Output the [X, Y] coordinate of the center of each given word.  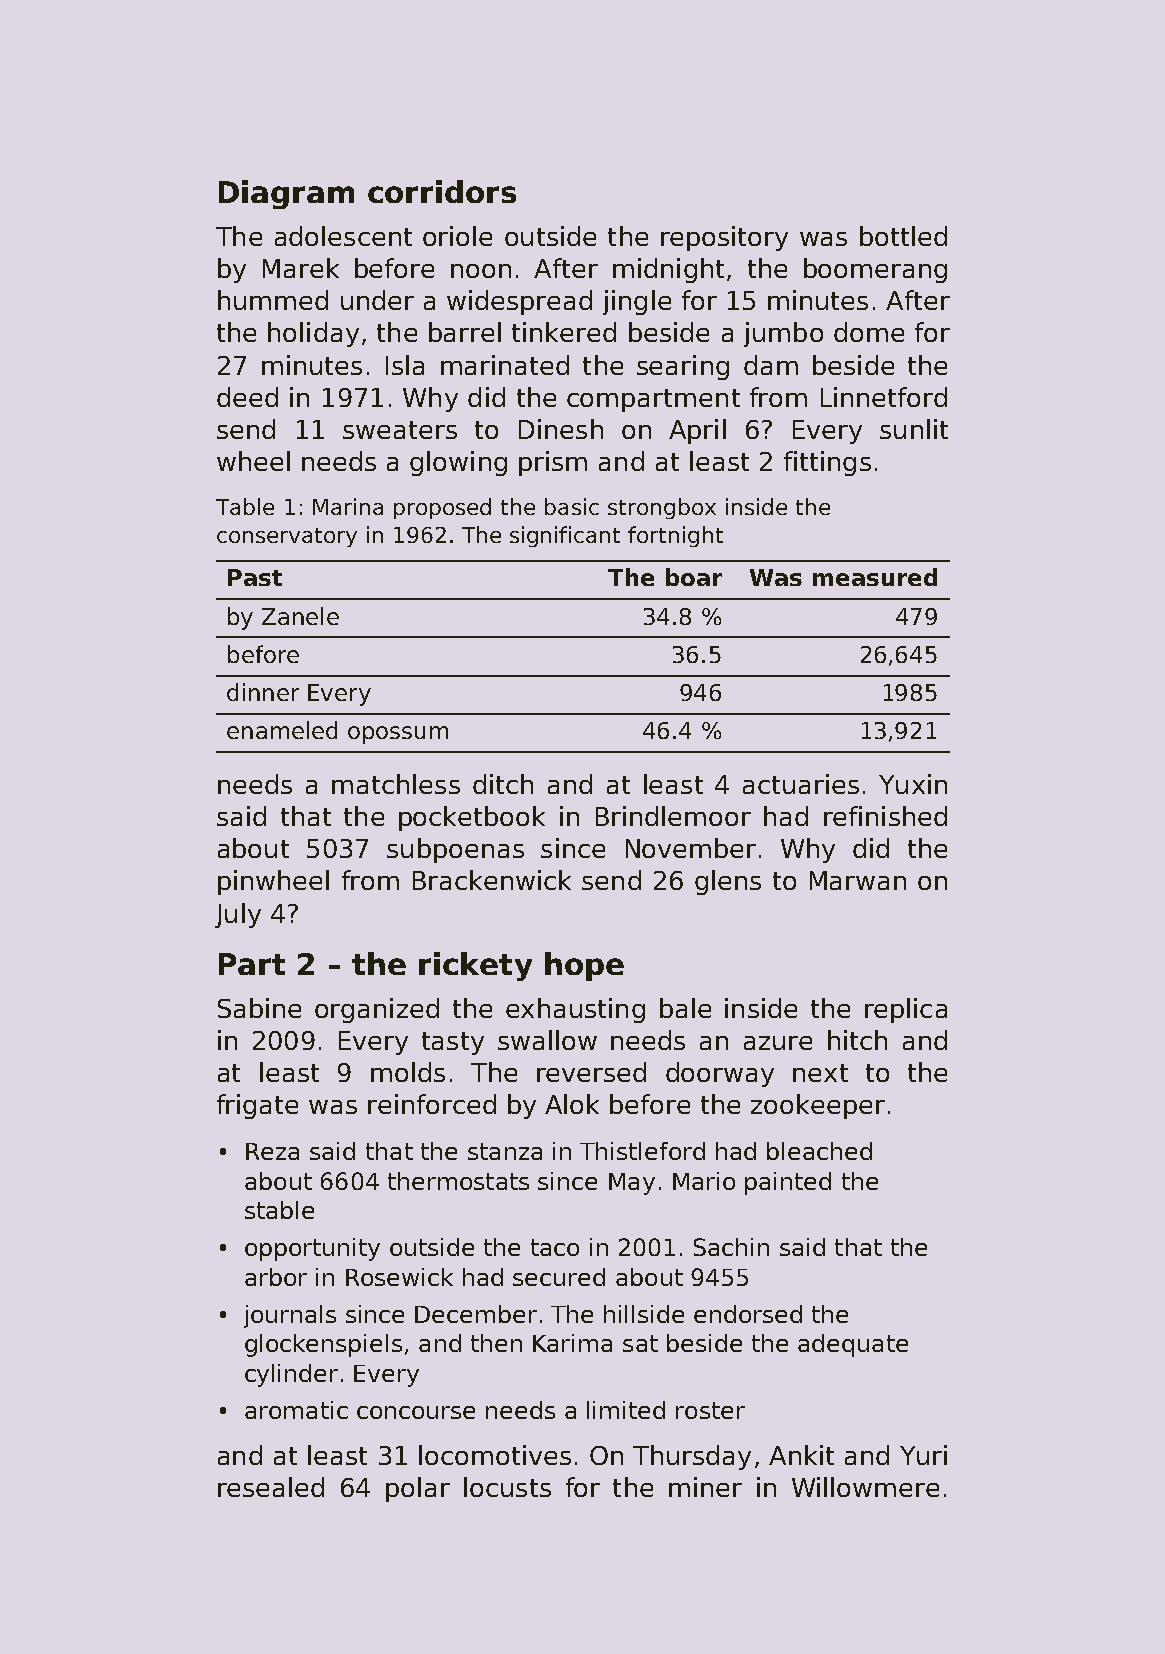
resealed [271, 1487]
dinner [263, 692]
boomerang [875, 270]
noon [481, 271]
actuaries [801, 784]
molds [408, 1072]
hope [584, 966]
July [238, 915]
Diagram [286, 194]
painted [788, 1183]
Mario [704, 1181]
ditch [503, 784]
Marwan [858, 880]
